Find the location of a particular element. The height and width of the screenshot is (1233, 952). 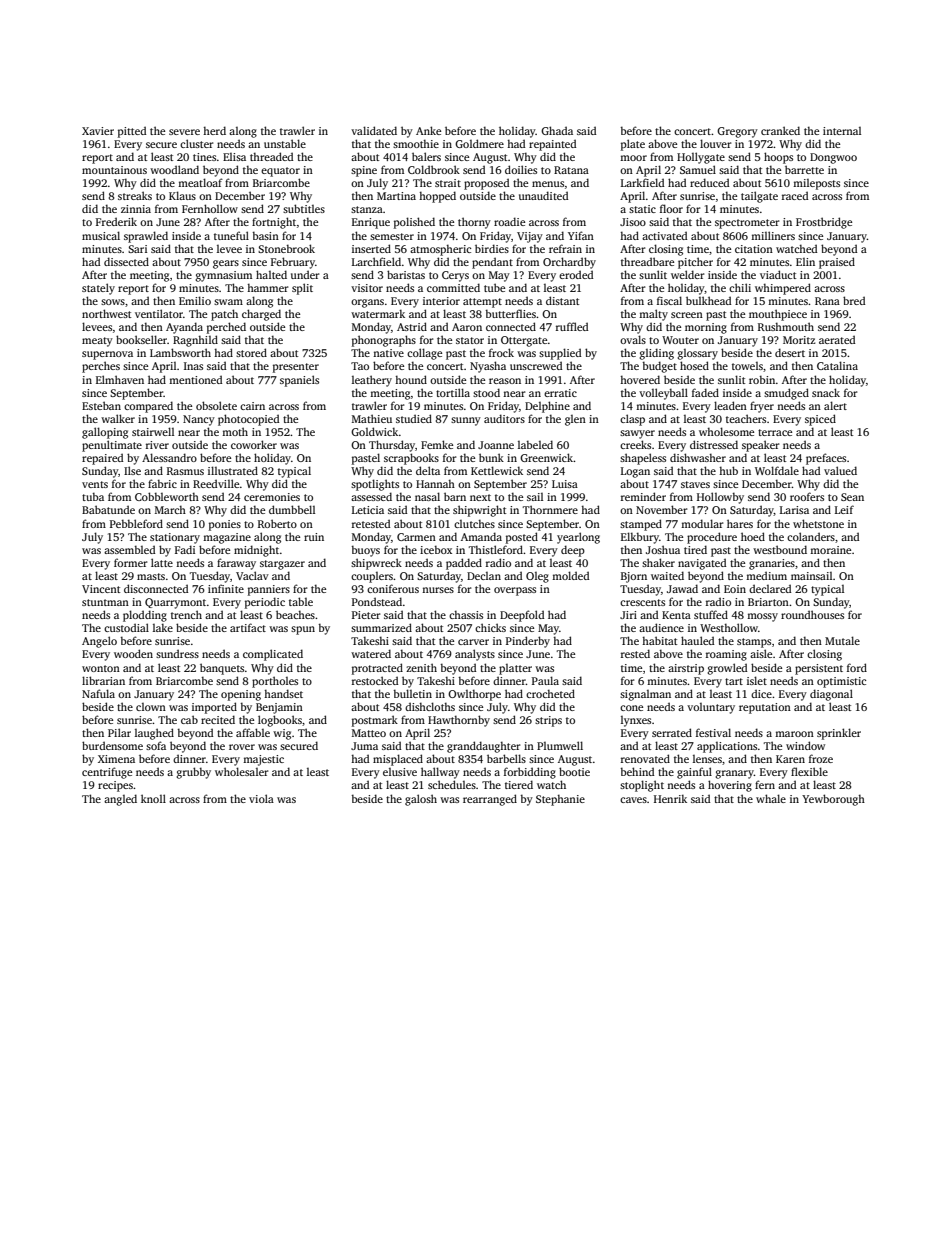

Karen is located at coordinates (790, 759).
